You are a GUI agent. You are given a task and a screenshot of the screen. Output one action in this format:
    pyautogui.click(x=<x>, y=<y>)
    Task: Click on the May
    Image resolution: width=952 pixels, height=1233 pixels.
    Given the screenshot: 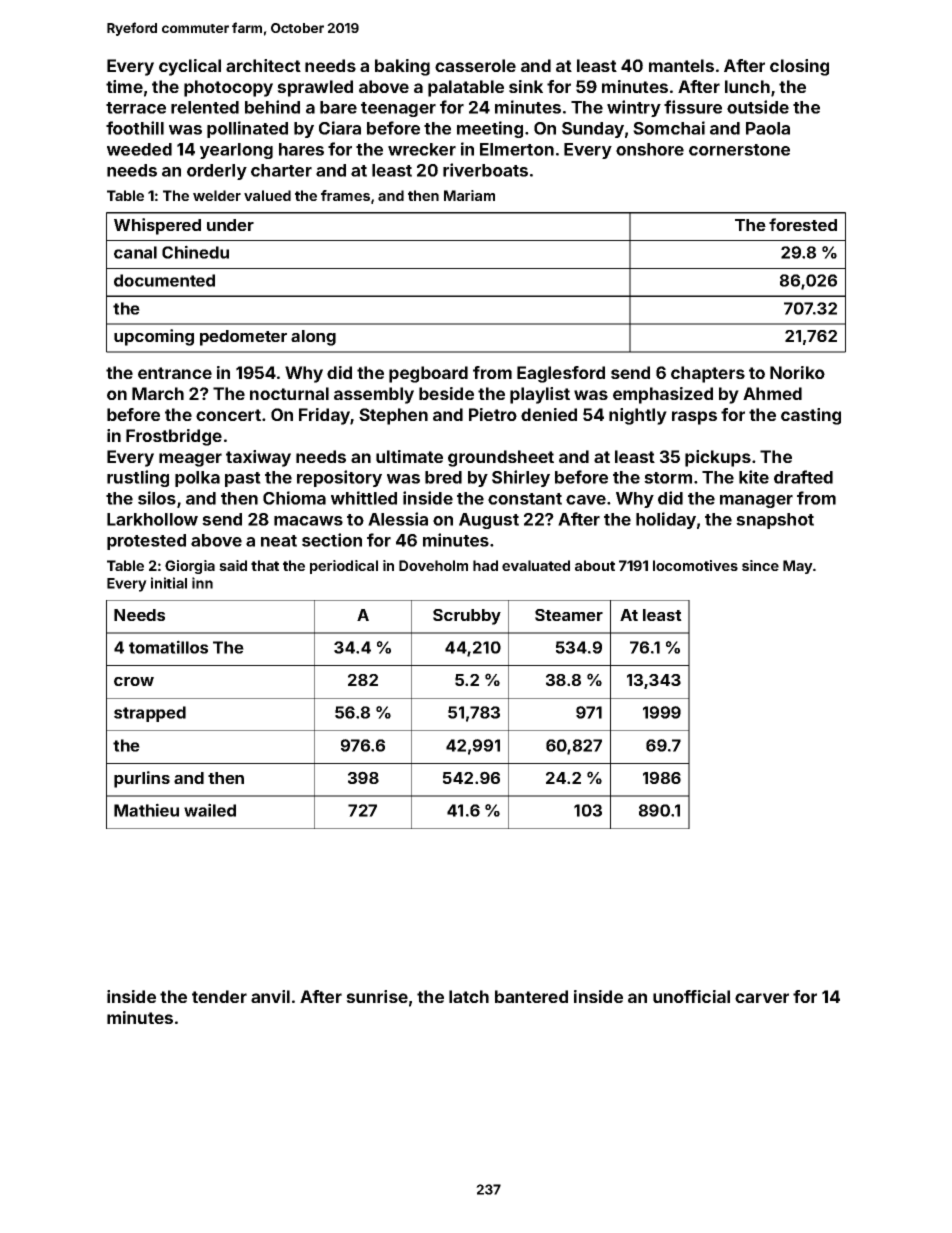 What is the action you would take?
    pyautogui.click(x=798, y=567)
